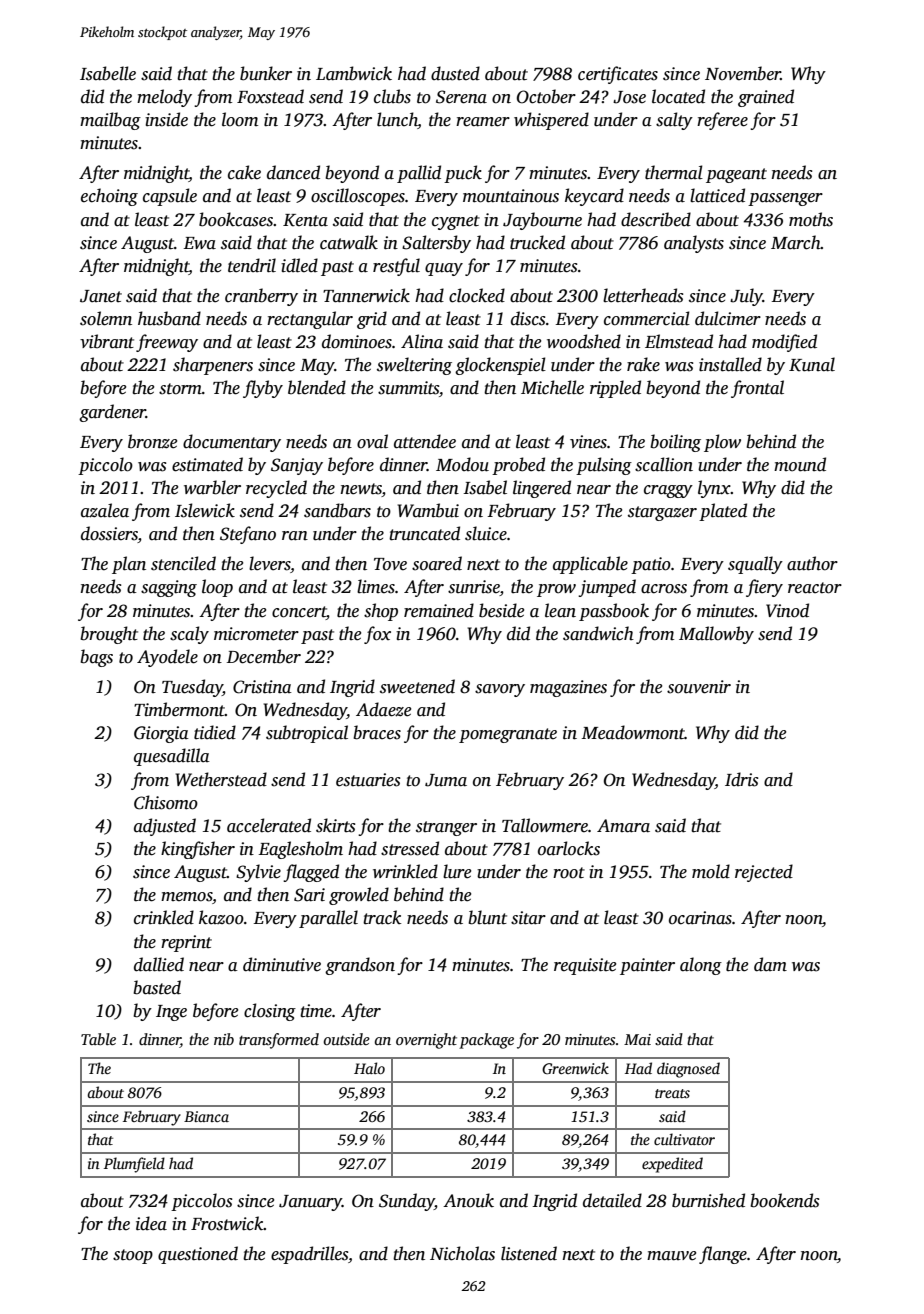 This screenshot has width=924, height=1314. Describe the element at coordinates (417, 686) in the screenshot. I see `sweetened` at that location.
